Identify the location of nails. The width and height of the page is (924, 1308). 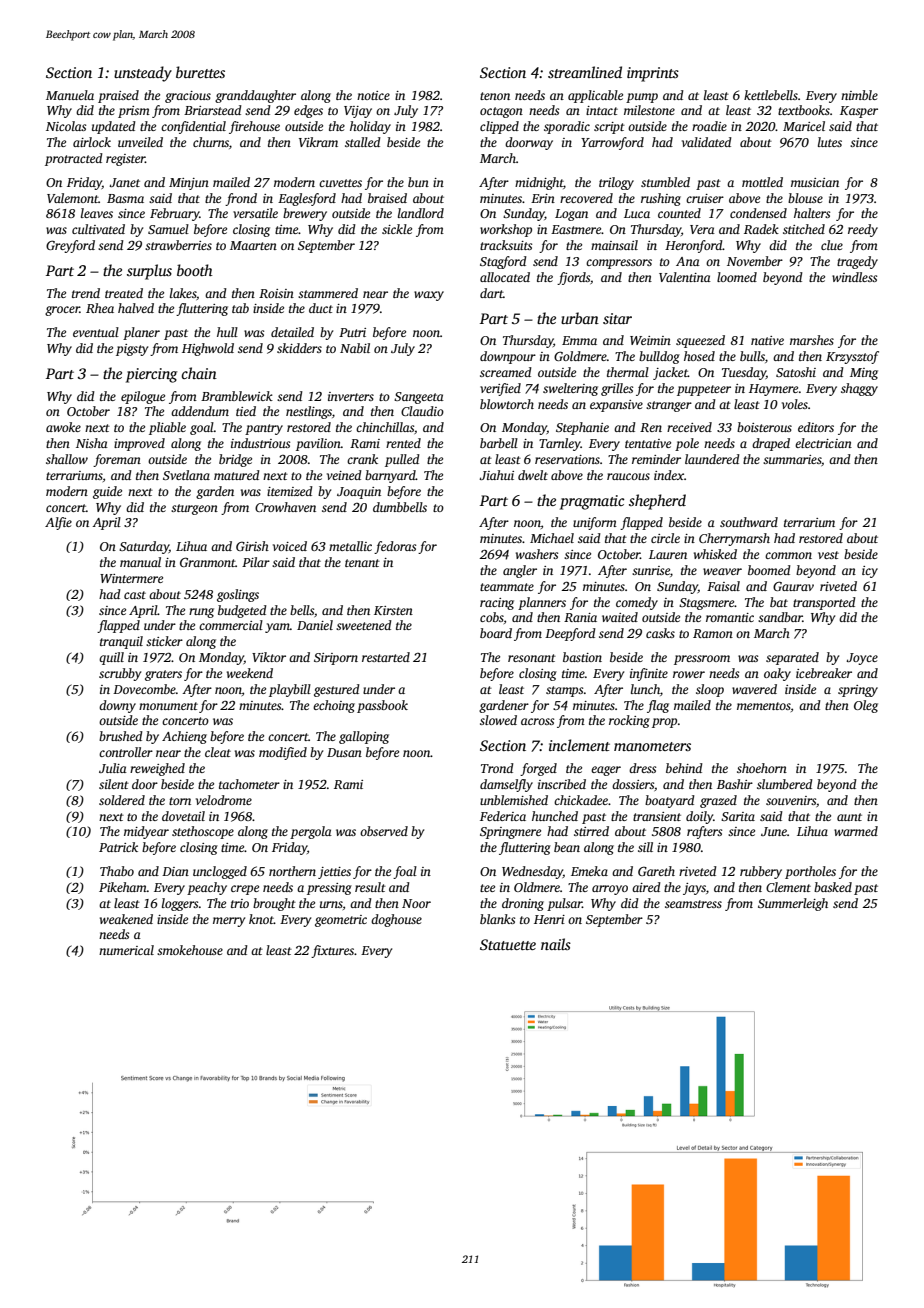
(556, 944).
